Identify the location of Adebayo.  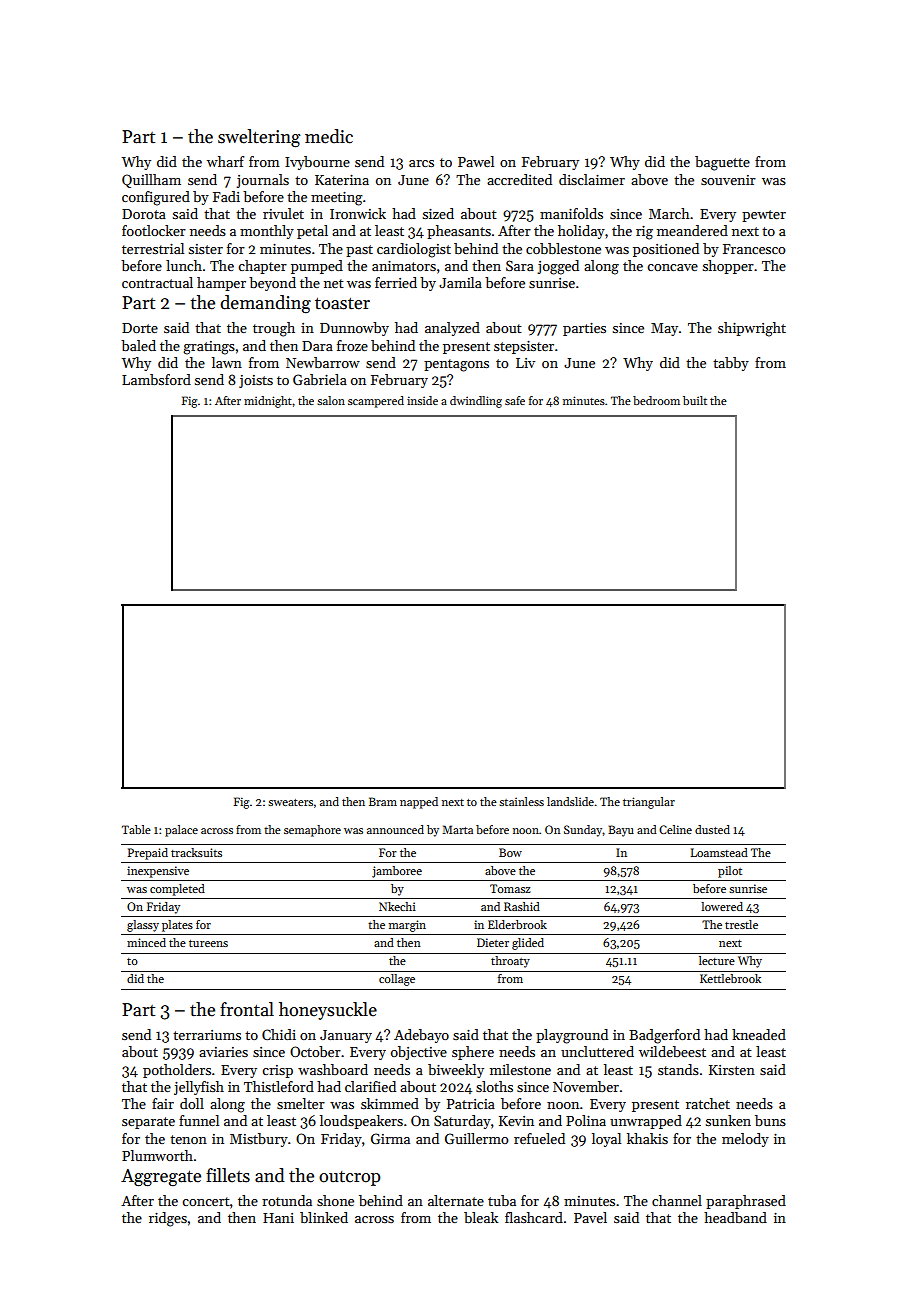
(421, 1036).
